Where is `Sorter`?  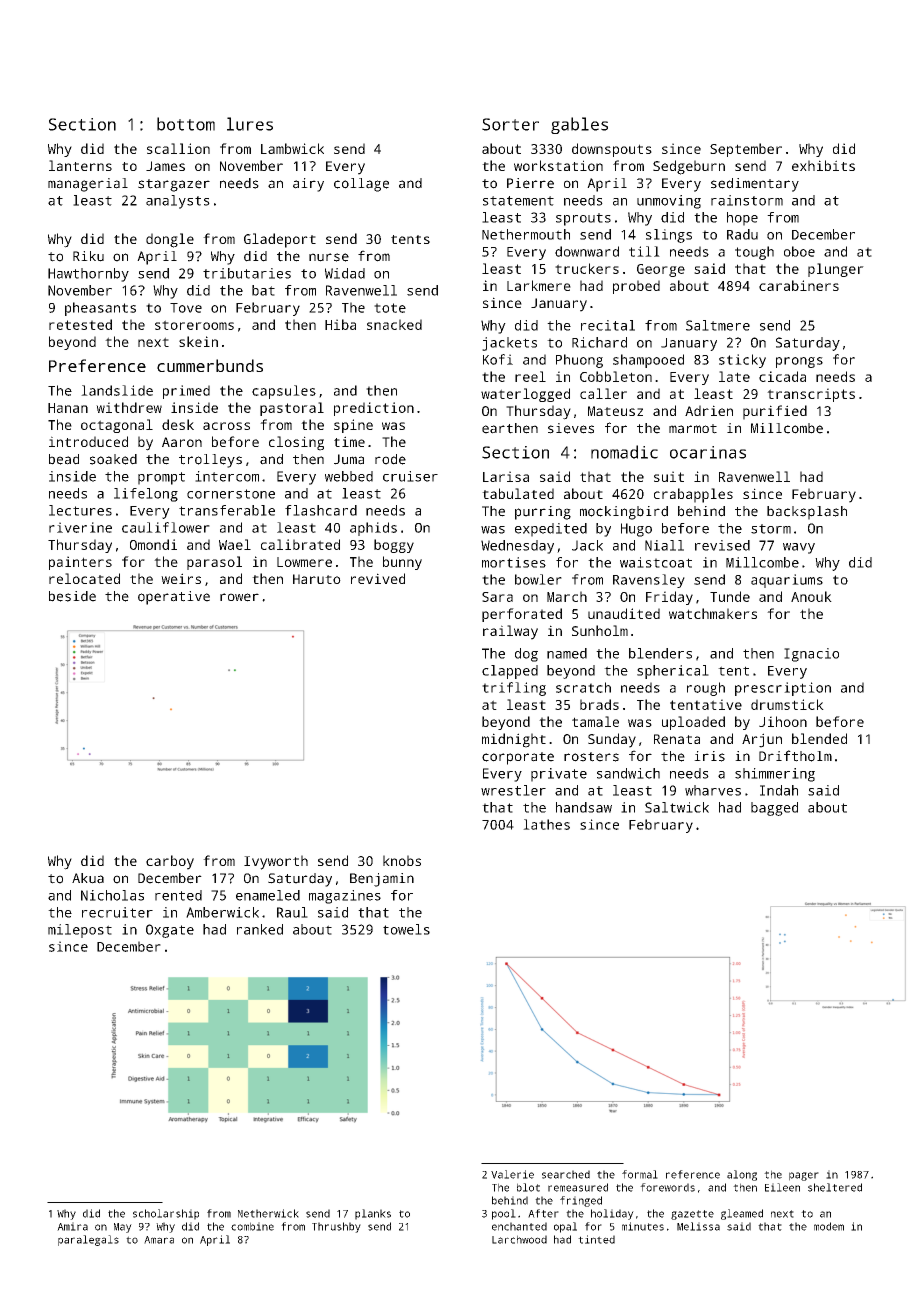
Sorter is located at coordinates (510, 124).
